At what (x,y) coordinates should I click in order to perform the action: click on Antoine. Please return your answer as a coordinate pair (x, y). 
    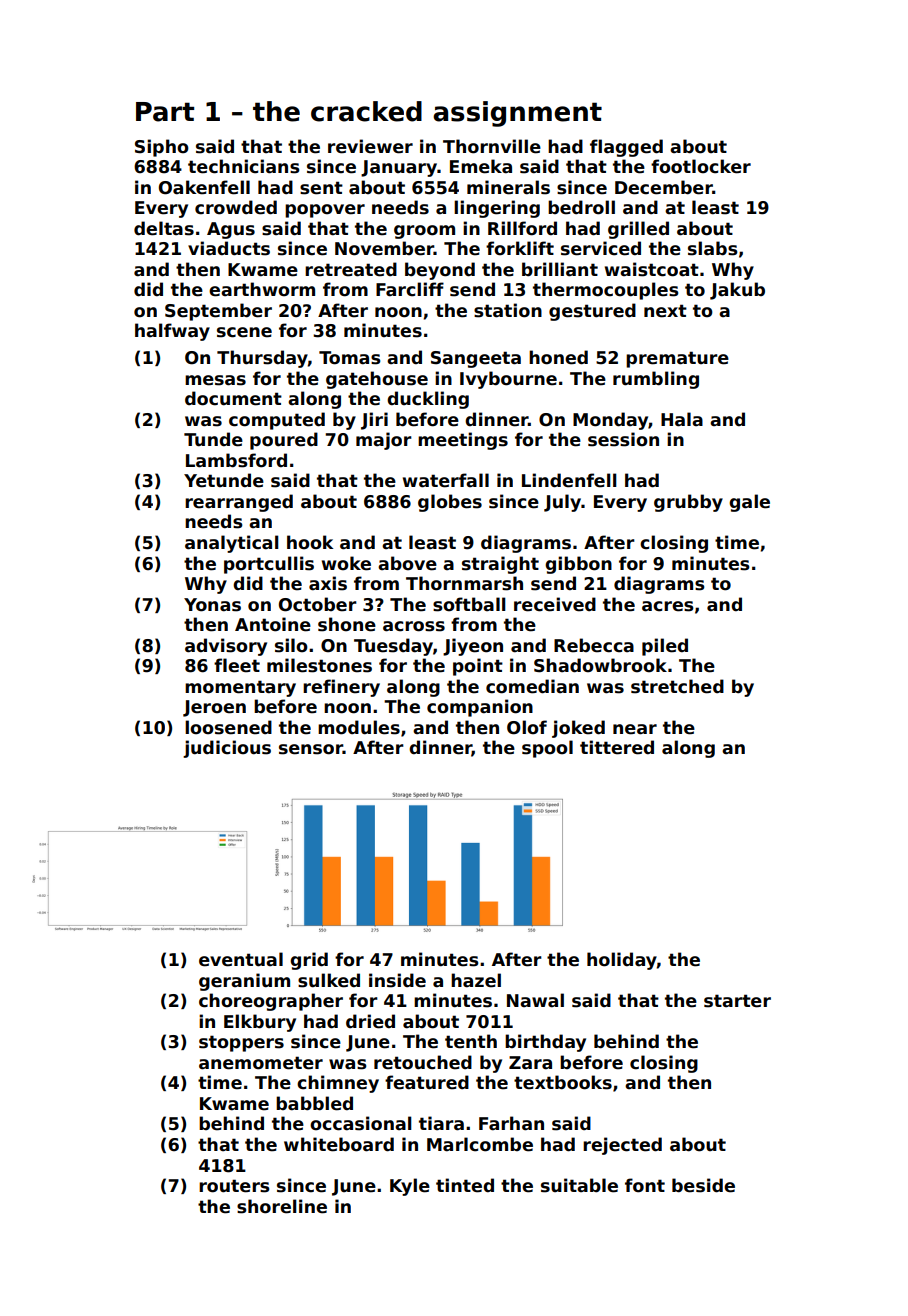
    Looking at the image, I should click on (273, 624).
